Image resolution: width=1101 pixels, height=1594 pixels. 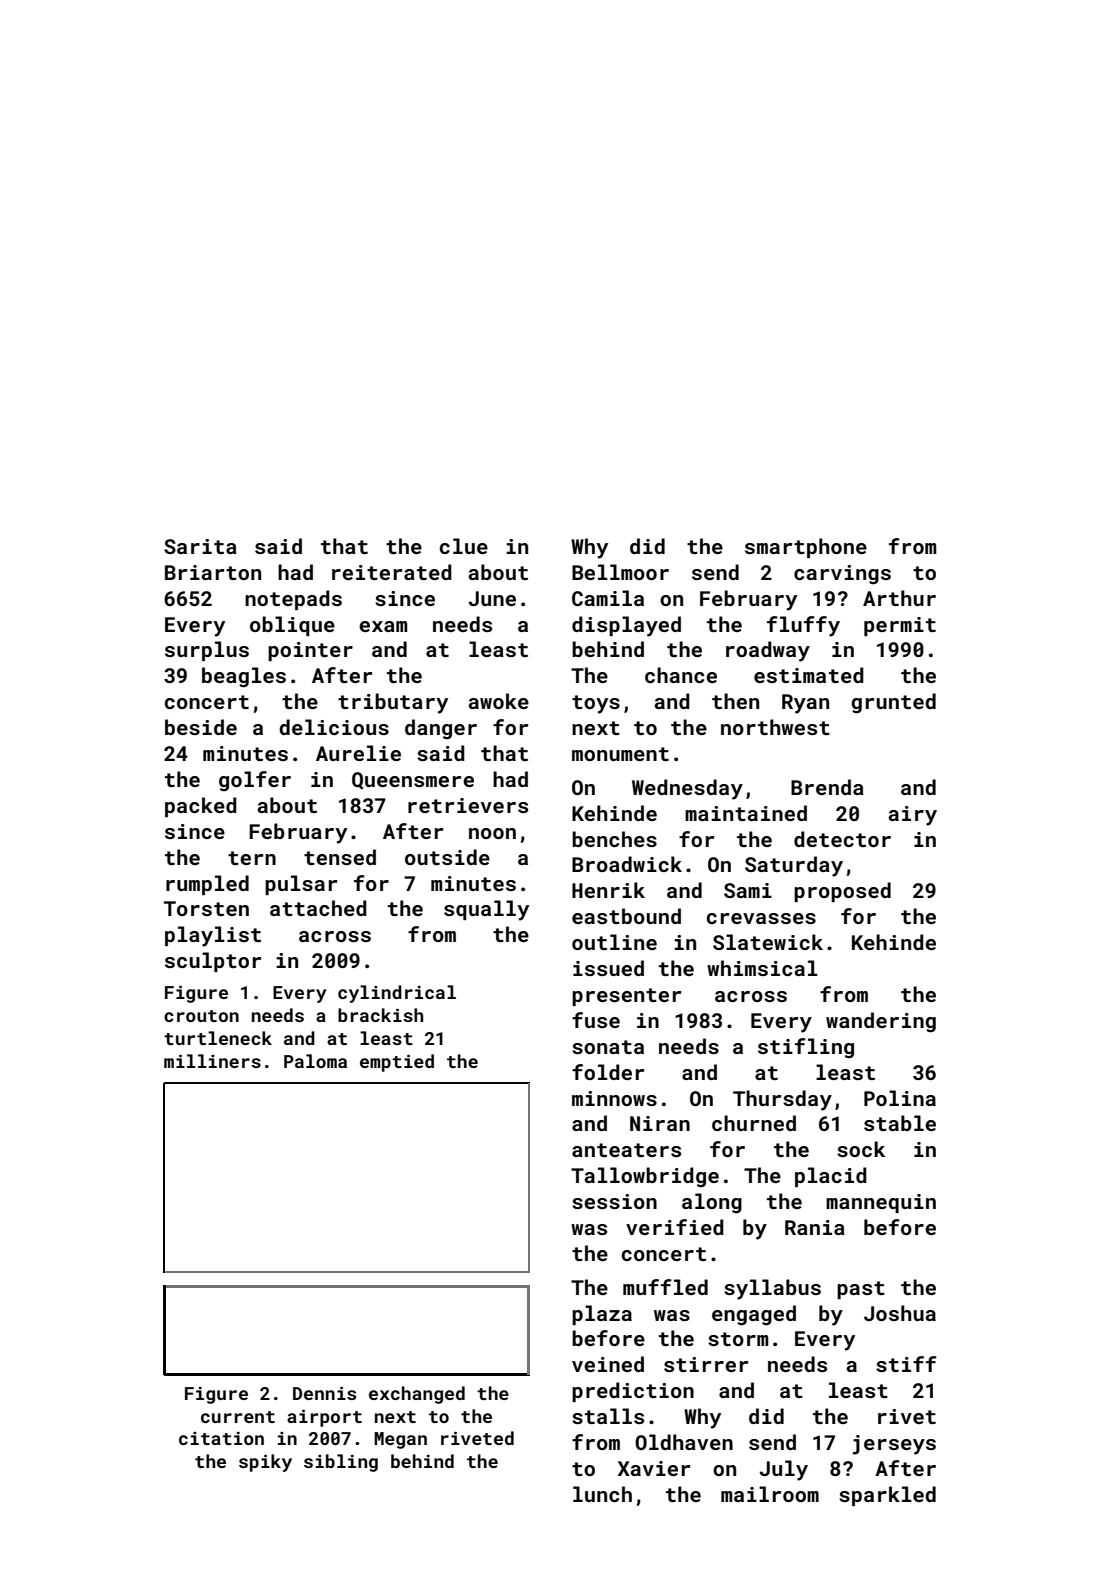 What do you see at coordinates (900, 1098) in the screenshot?
I see `Polina` at bounding box center [900, 1098].
